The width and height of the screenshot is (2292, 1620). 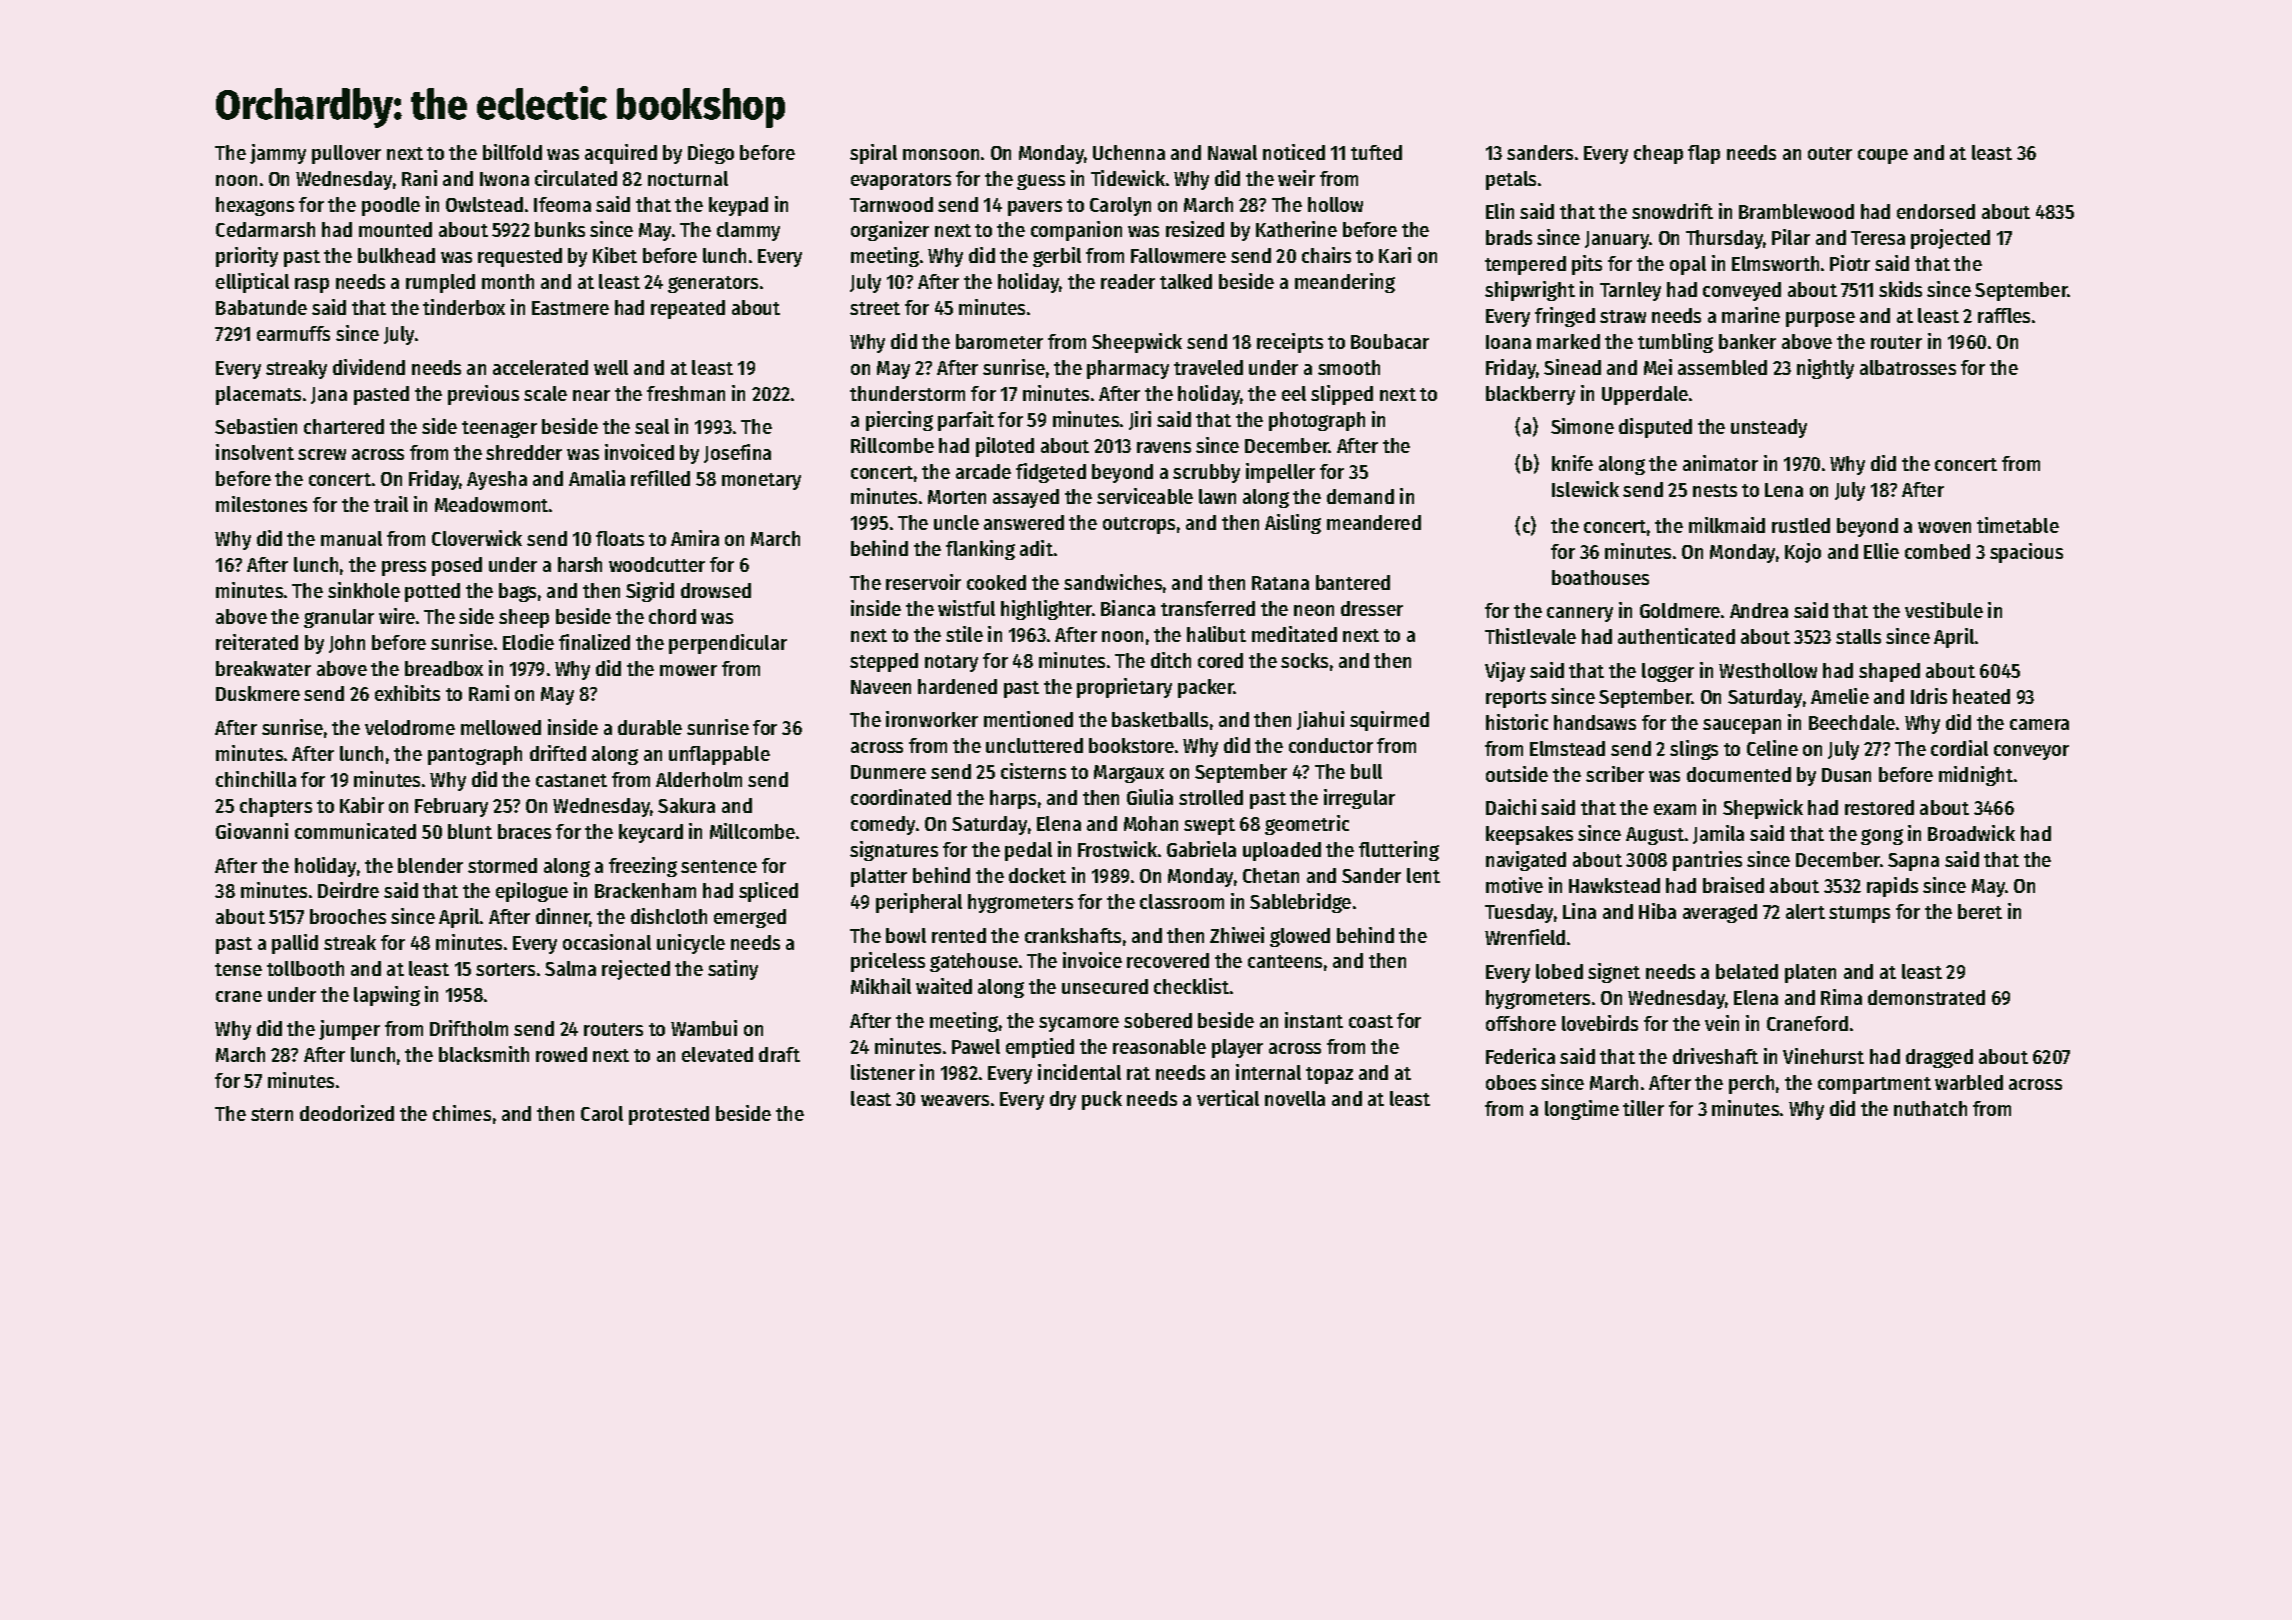 What do you see at coordinates (1733, 885) in the screenshot?
I see `braised` at bounding box center [1733, 885].
